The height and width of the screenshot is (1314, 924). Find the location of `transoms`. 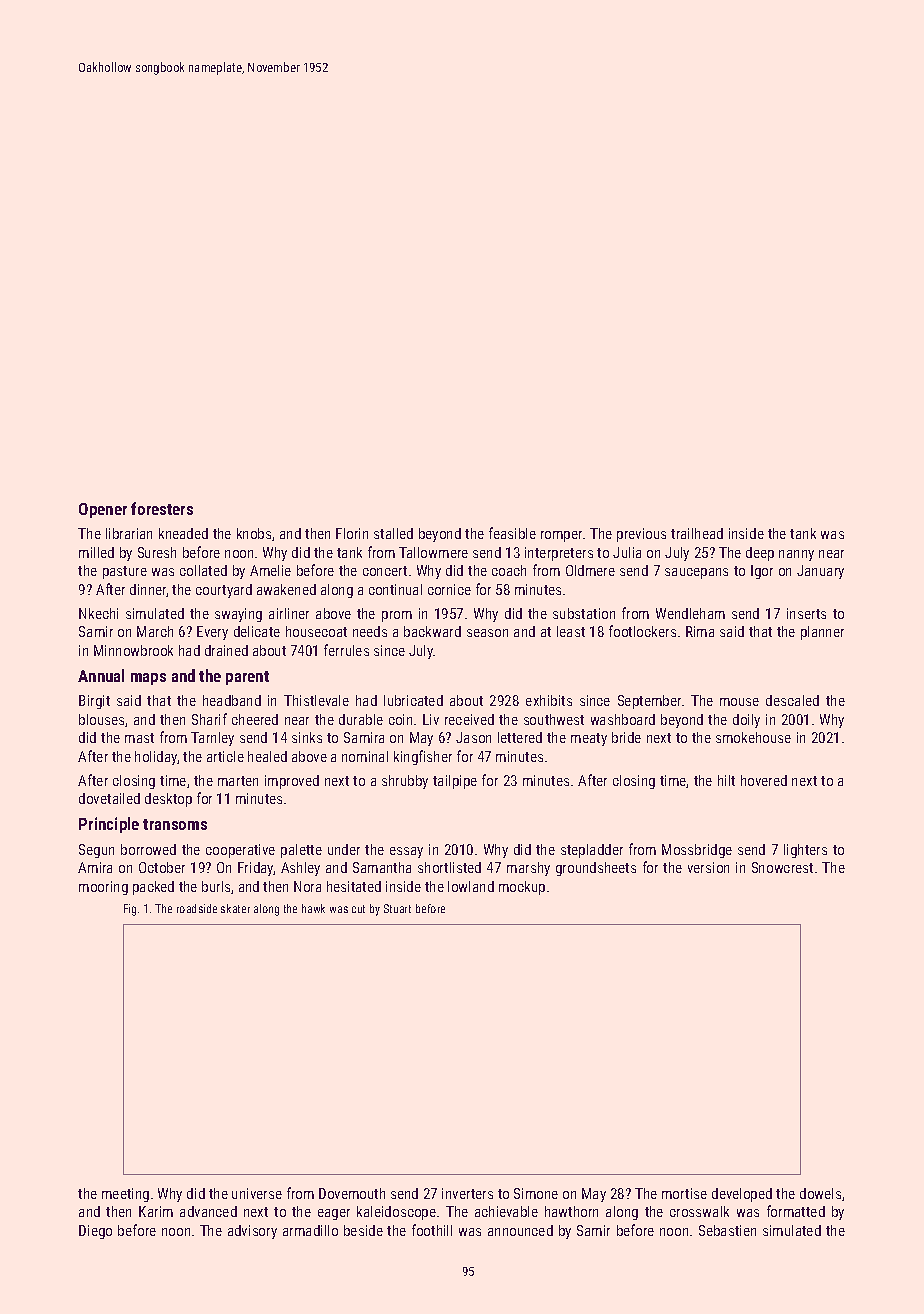

transoms is located at coordinates (175, 824).
